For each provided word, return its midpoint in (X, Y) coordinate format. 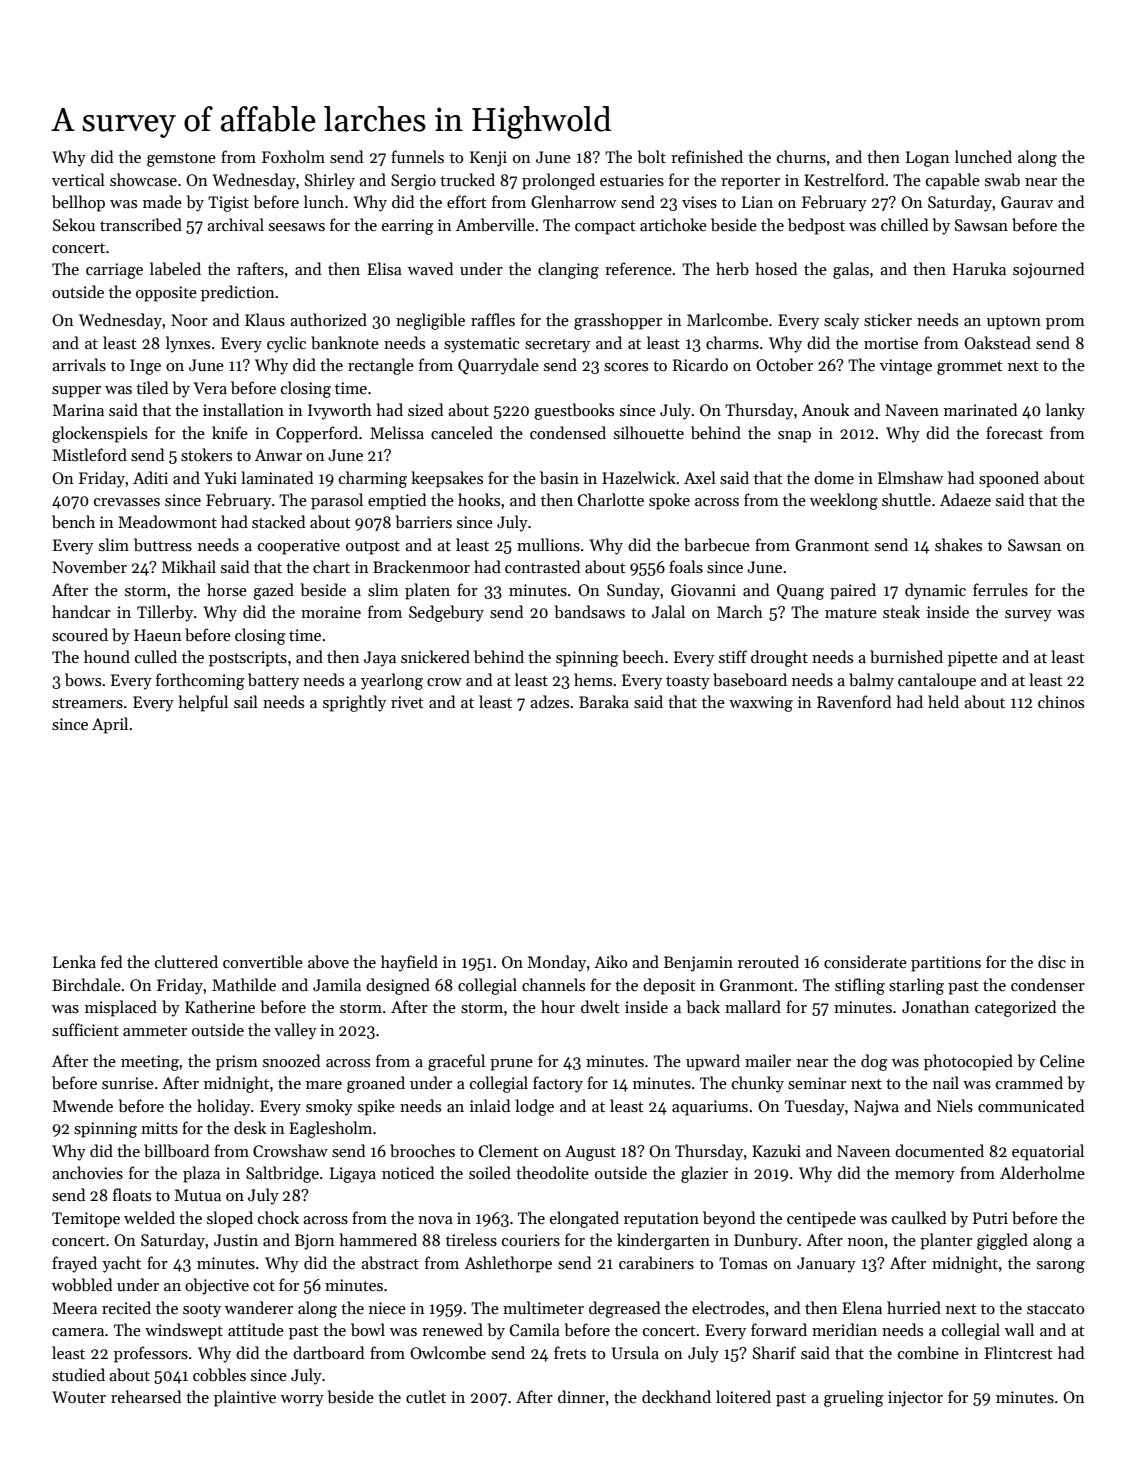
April (110, 725)
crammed (1029, 1082)
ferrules (1000, 590)
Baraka (604, 701)
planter (946, 1241)
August (590, 1153)
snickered (435, 656)
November (89, 566)
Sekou (74, 224)
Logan (928, 159)
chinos (1061, 701)
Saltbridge (282, 1174)
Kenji (488, 159)
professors (151, 1354)
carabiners (656, 1263)
